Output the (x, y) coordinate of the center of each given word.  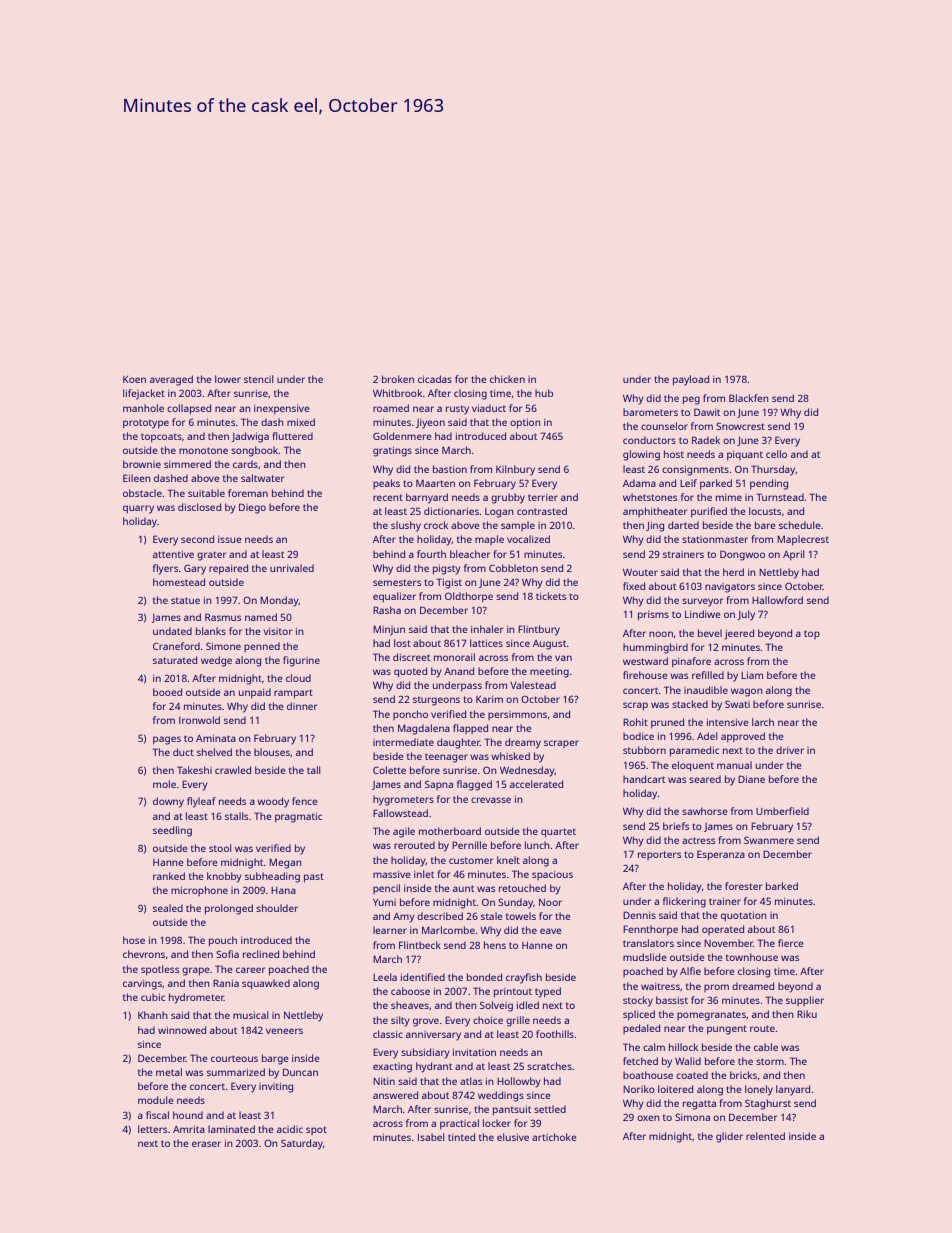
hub (544, 393)
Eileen (137, 478)
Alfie (690, 971)
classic (388, 1034)
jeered (739, 634)
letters (152, 1129)
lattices (486, 643)
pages (167, 740)
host (674, 454)
